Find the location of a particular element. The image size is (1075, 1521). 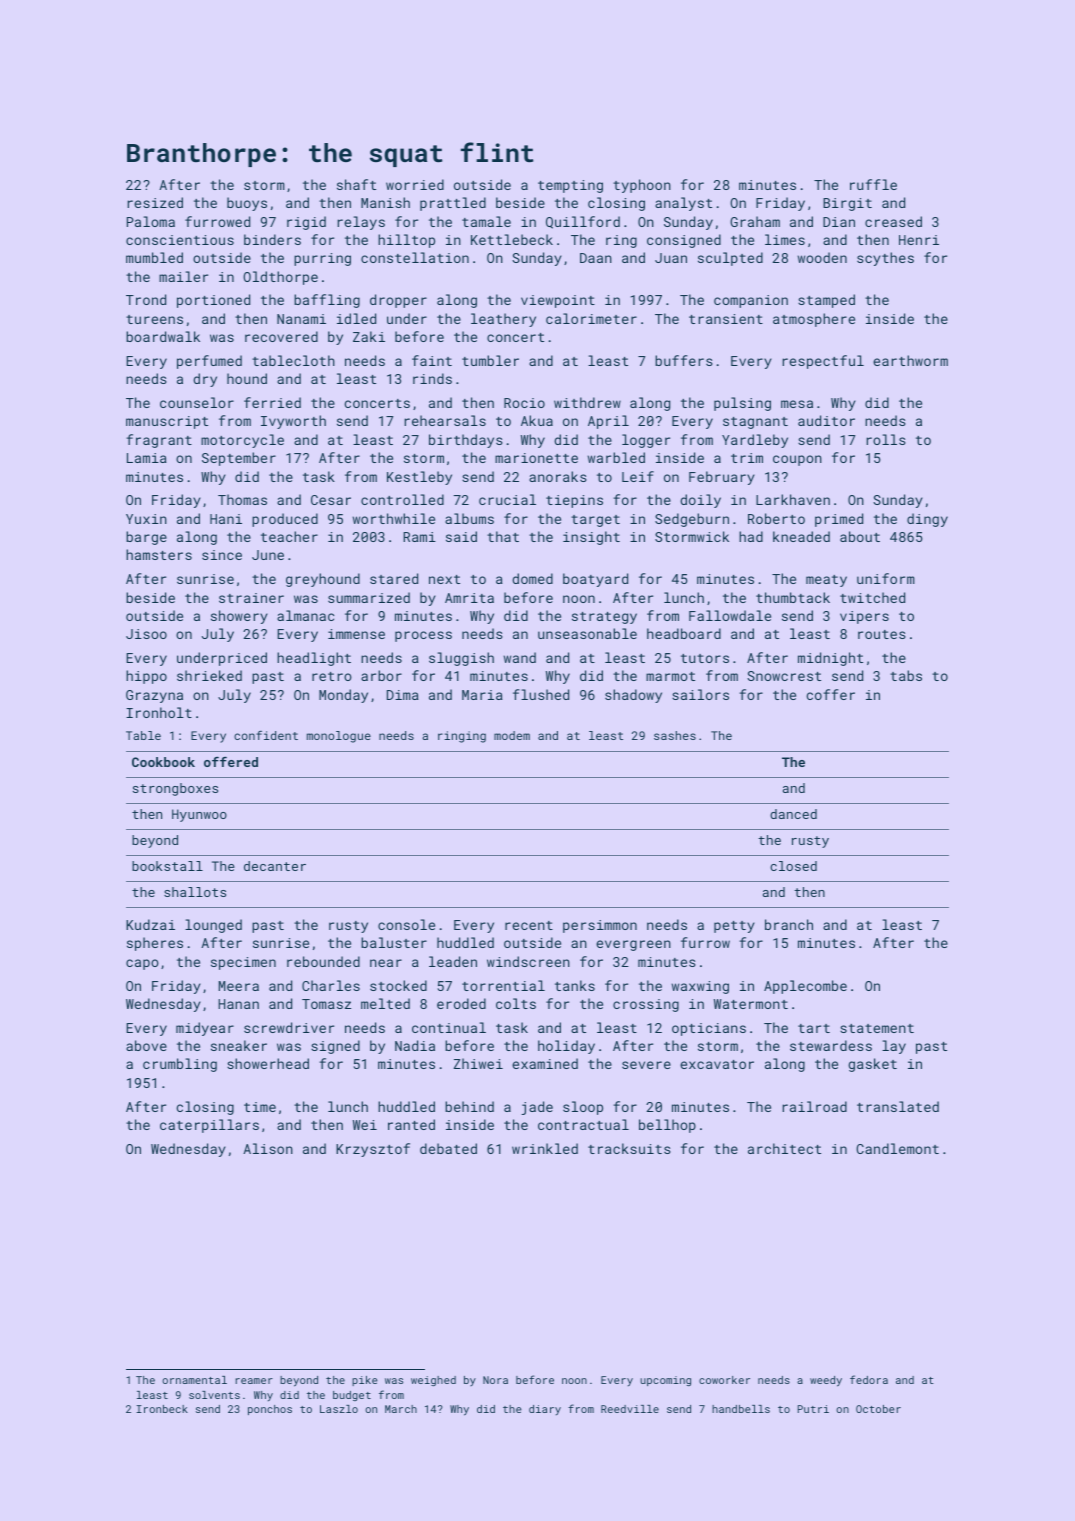

buoys is located at coordinates (247, 204).
